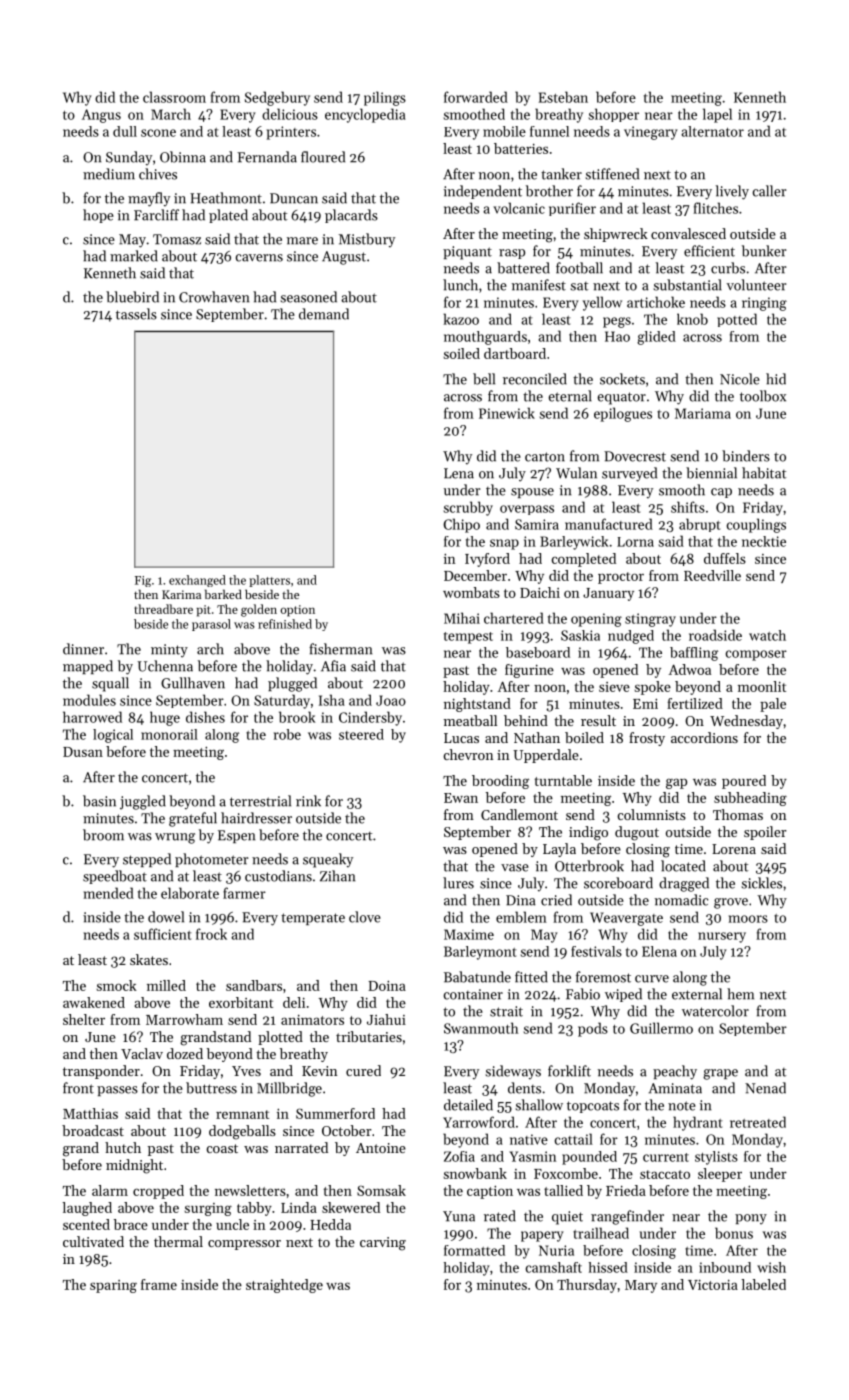 Image resolution: width=849 pixels, height=1400 pixels. Describe the element at coordinates (297, 611) in the document. I see `option` at that location.
